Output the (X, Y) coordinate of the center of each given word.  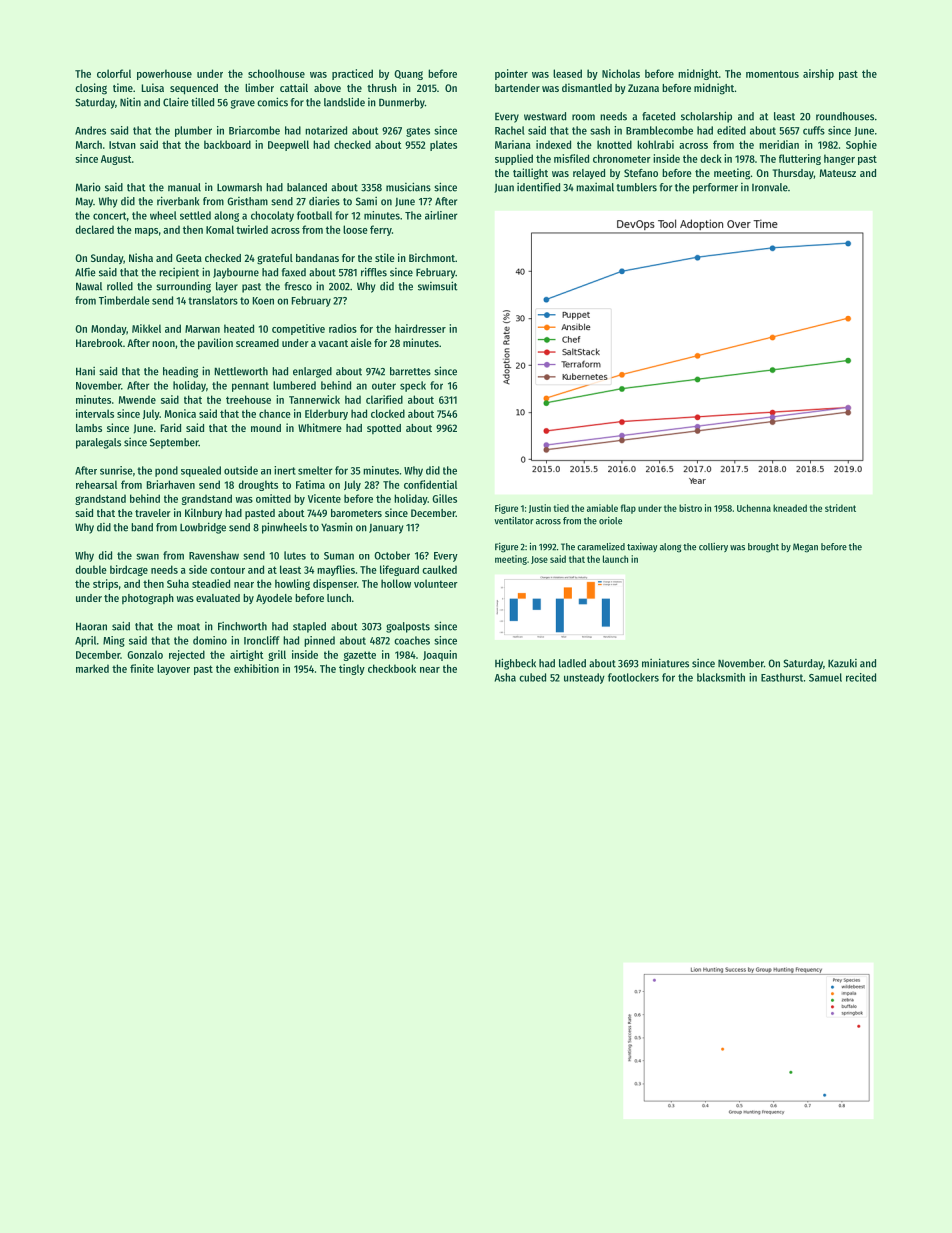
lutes (295, 555)
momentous (772, 74)
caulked (439, 569)
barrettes (410, 371)
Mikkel (146, 328)
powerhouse (164, 74)
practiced (352, 74)
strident (840, 508)
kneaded (790, 508)
